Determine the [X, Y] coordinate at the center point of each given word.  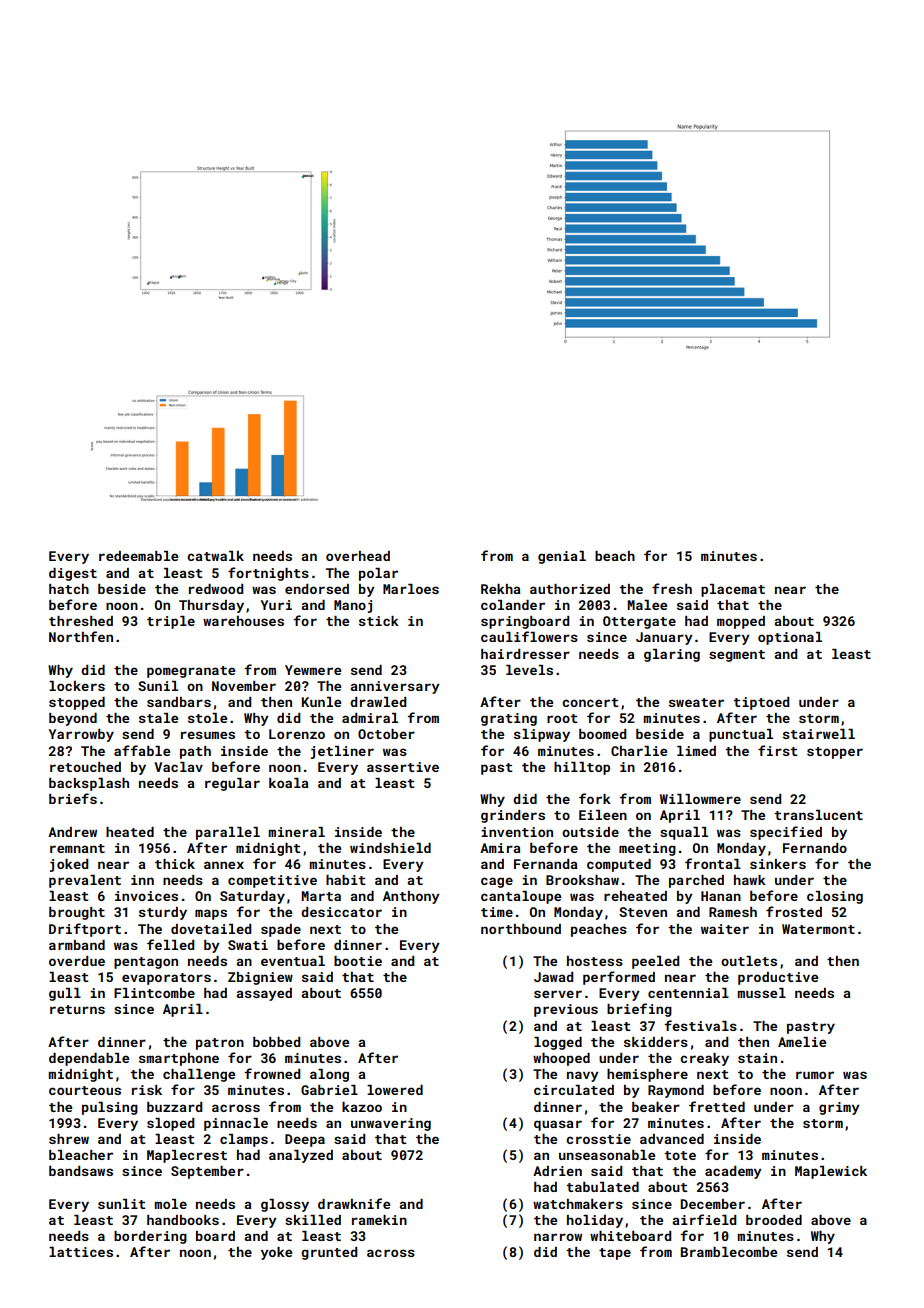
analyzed [301, 1156]
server [558, 994]
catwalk [215, 556]
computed [619, 865]
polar [378, 574]
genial [562, 557]
